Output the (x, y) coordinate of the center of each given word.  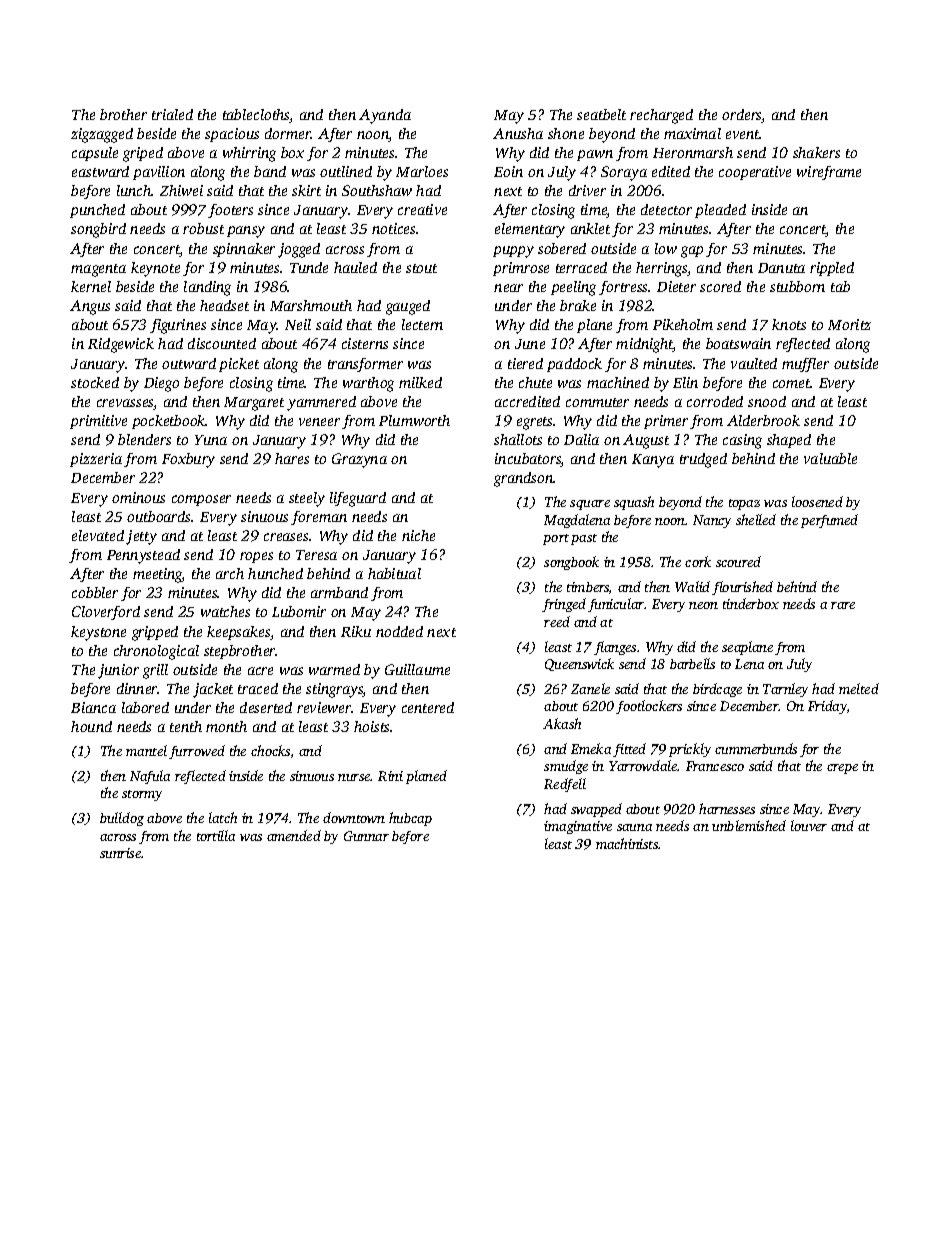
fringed (564, 605)
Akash (562, 723)
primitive (98, 422)
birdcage (717, 690)
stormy (142, 795)
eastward (100, 171)
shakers (816, 152)
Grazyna (359, 460)
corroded (715, 401)
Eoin (508, 171)
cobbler (95, 592)
